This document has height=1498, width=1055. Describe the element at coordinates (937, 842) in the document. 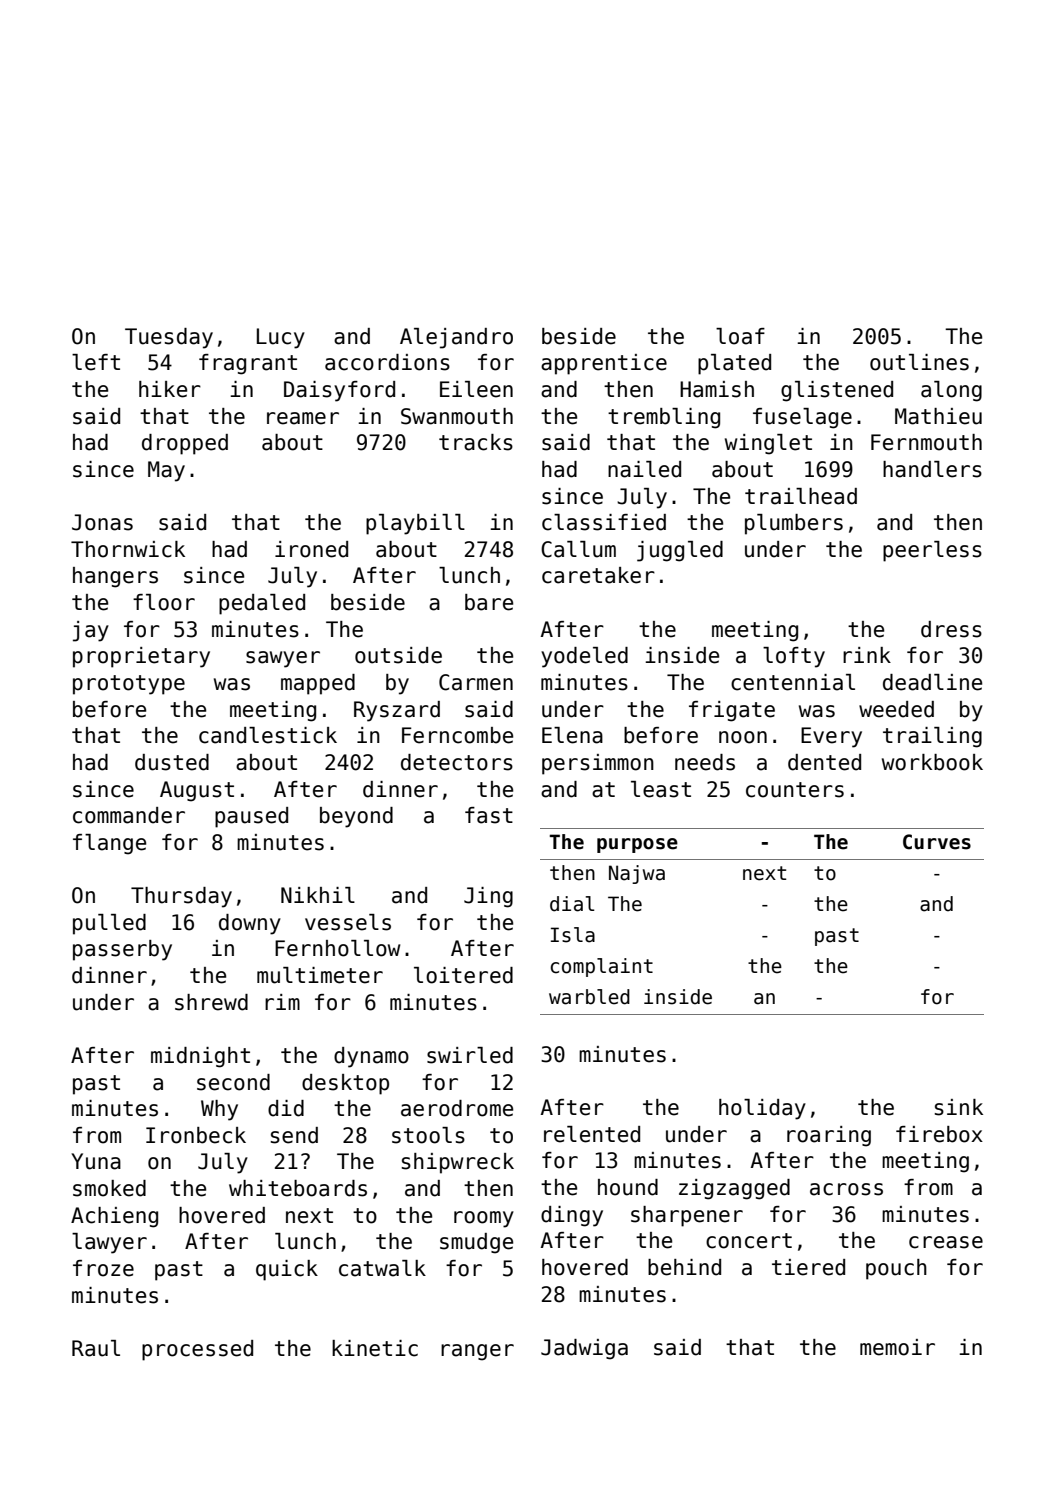

I see `Curves` at that location.
